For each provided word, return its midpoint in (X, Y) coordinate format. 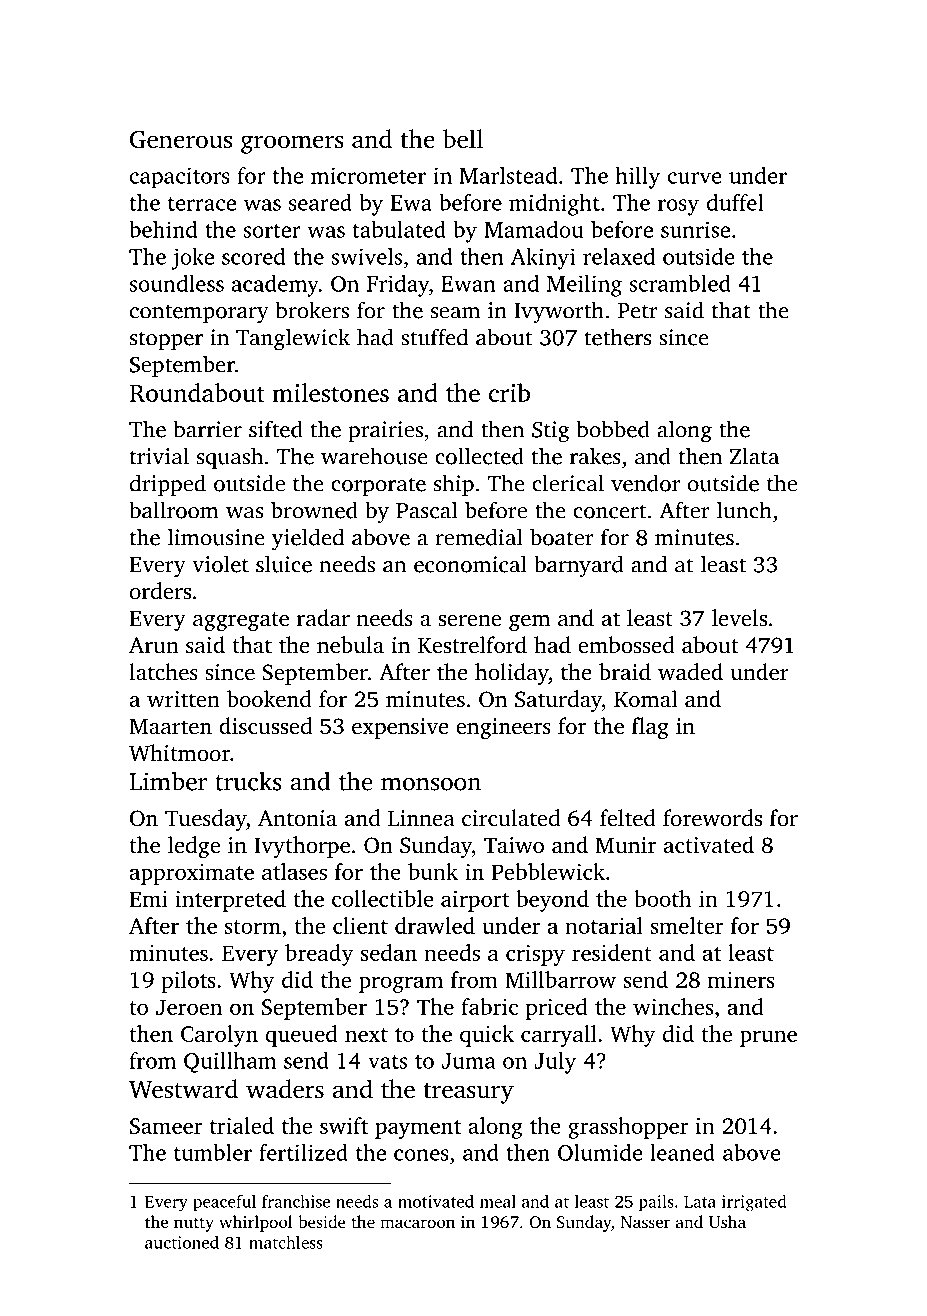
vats (387, 1062)
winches (673, 1006)
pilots (188, 982)
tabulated (399, 229)
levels (739, 617)
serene (469, 620)
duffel (735, 202)
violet (220, 564)
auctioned (182, 1242)
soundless (177, 283)
